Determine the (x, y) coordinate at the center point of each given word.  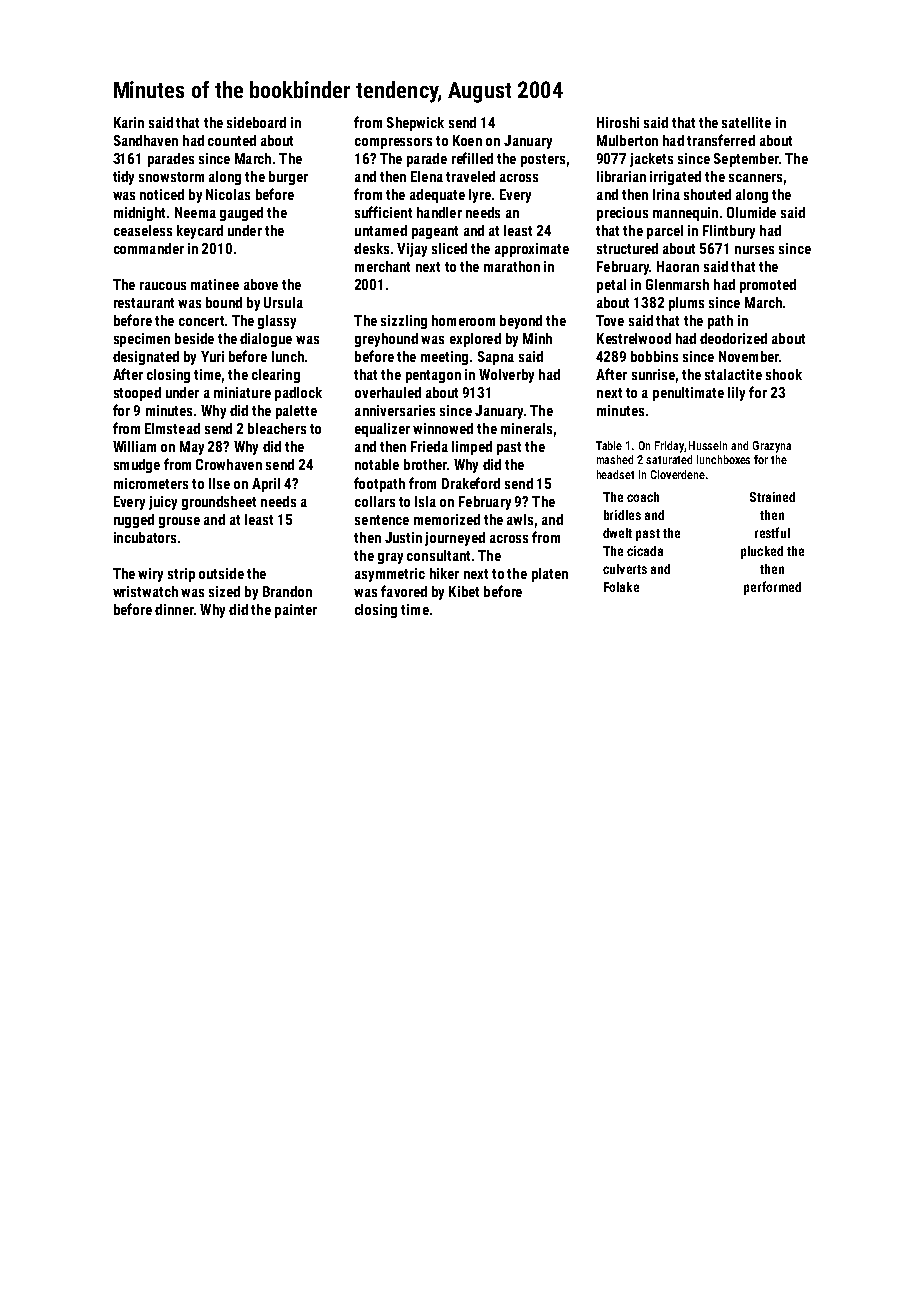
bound (224, 302)
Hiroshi (618, 122)
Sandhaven (146, 140)
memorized (447, 519)
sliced (449, 248)
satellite (746, 122)
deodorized (733, 338)
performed (772, 588)
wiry (150, 575)
